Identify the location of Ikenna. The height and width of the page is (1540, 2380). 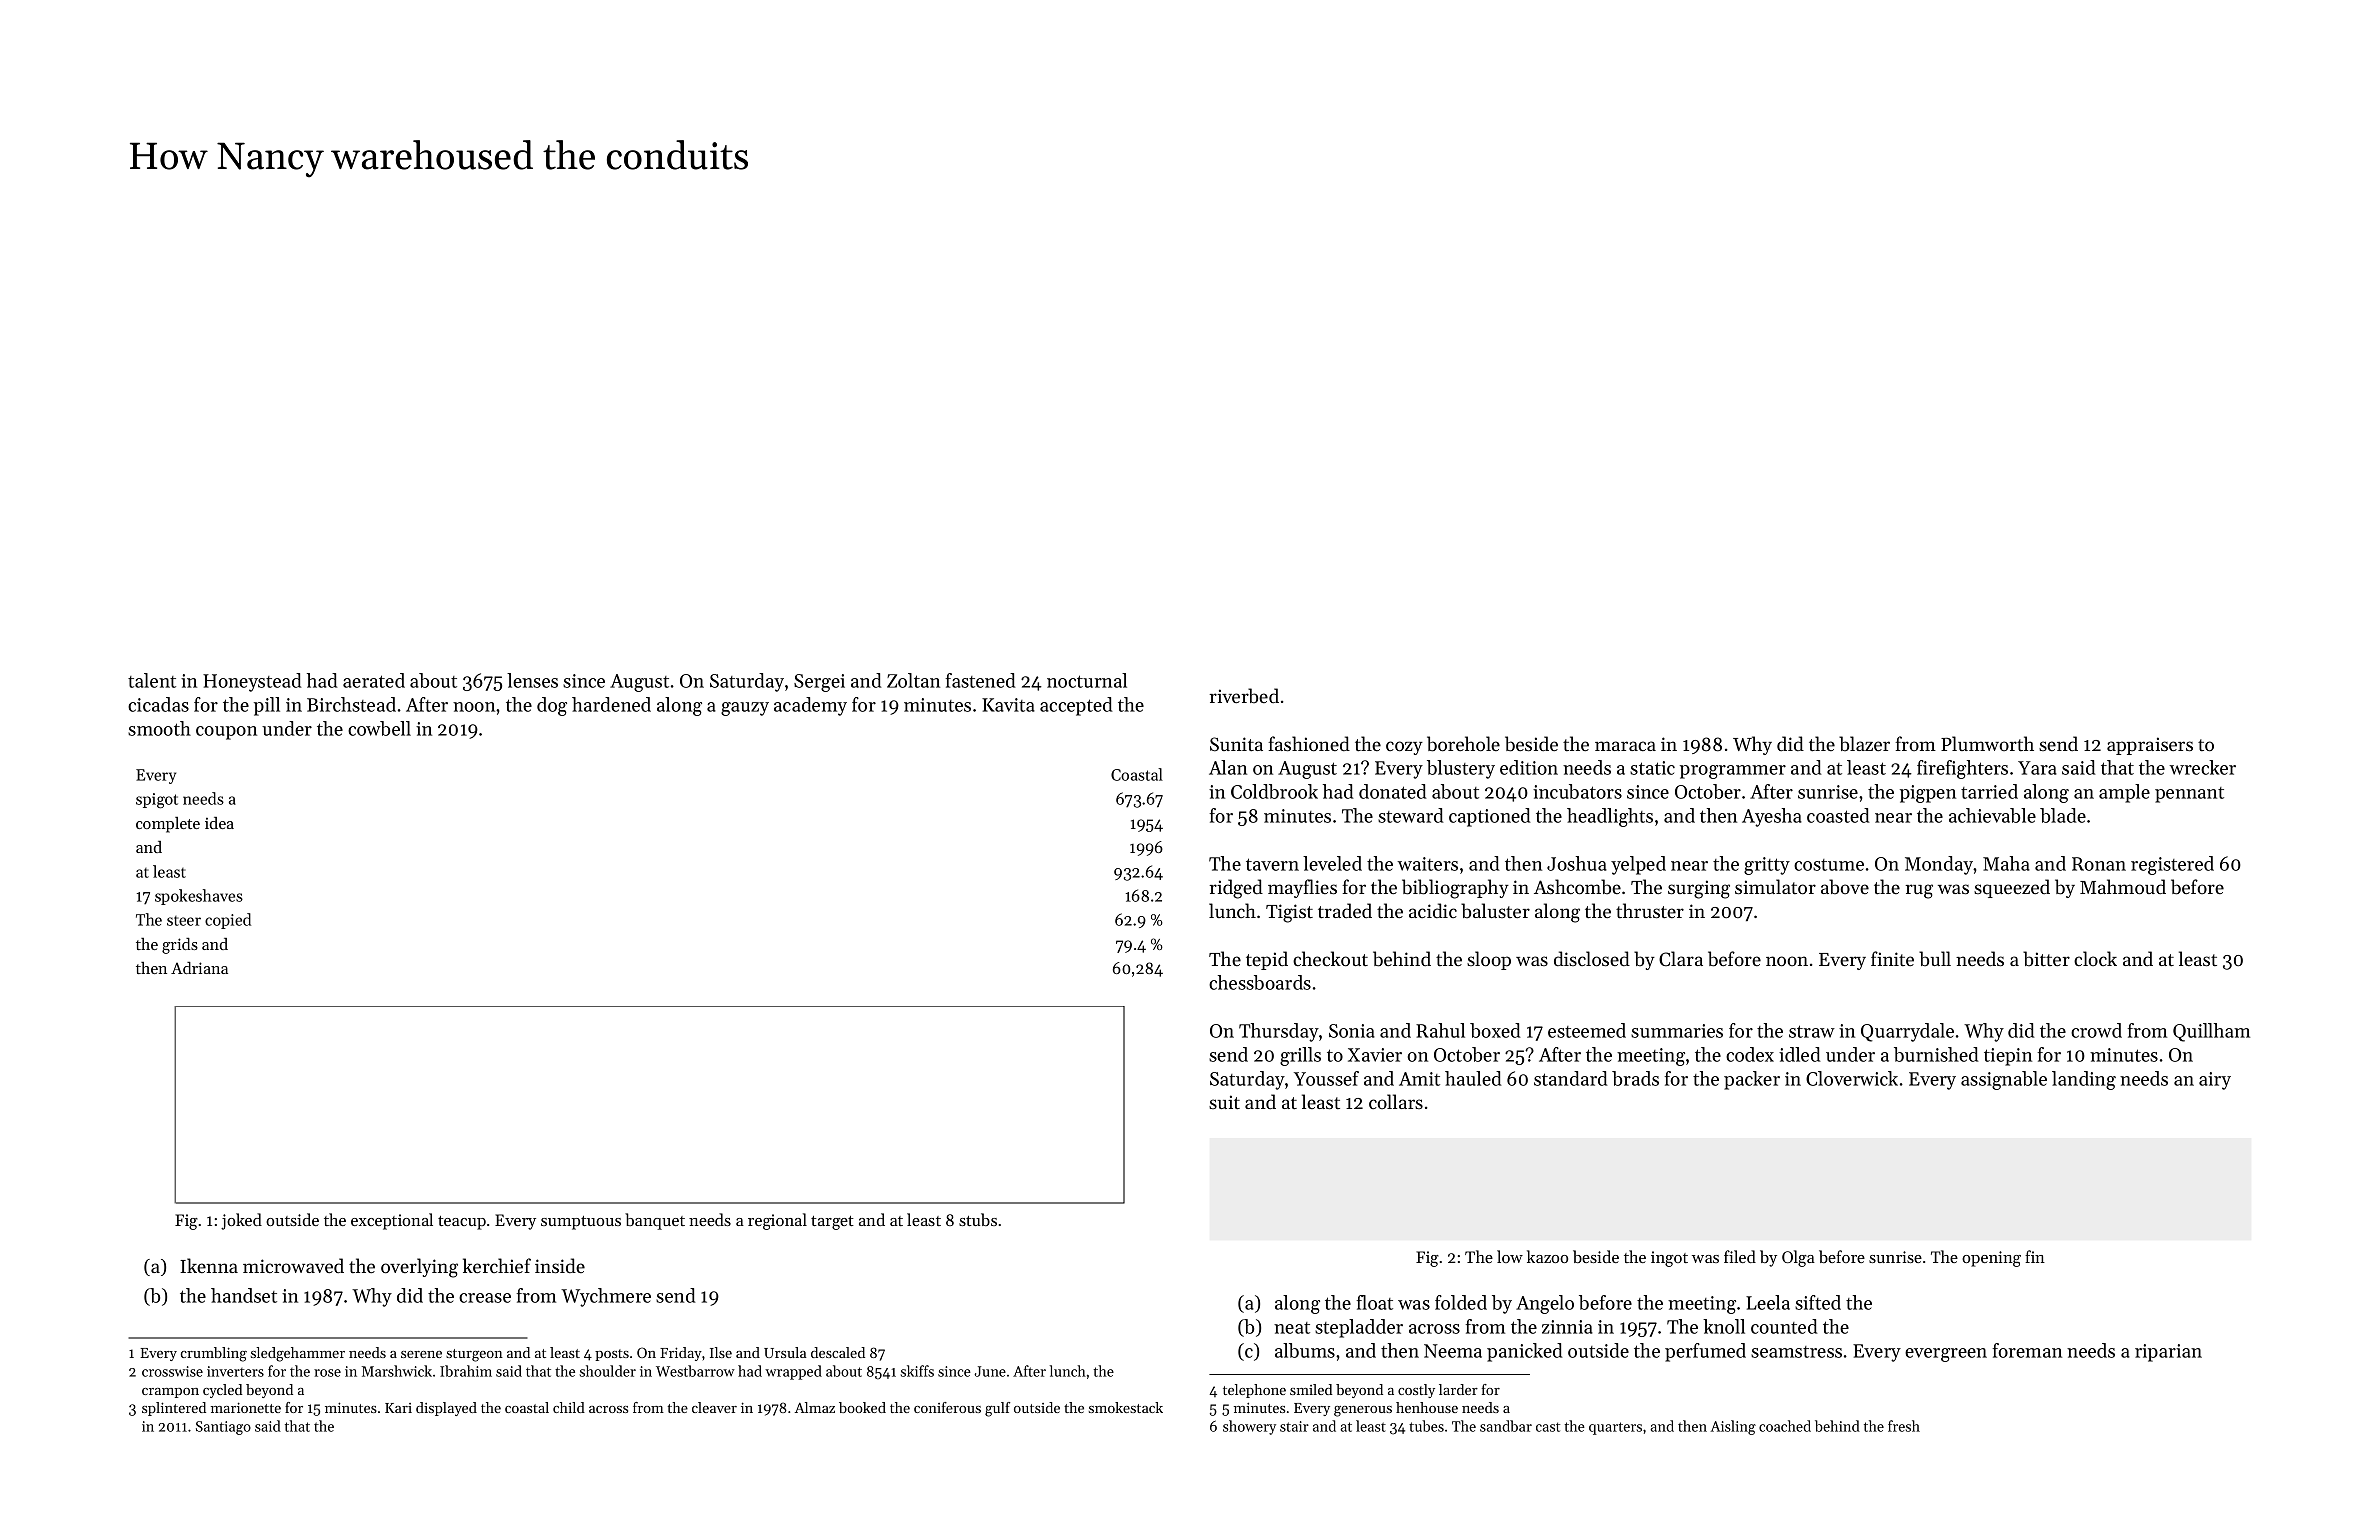
(209, 1265).
